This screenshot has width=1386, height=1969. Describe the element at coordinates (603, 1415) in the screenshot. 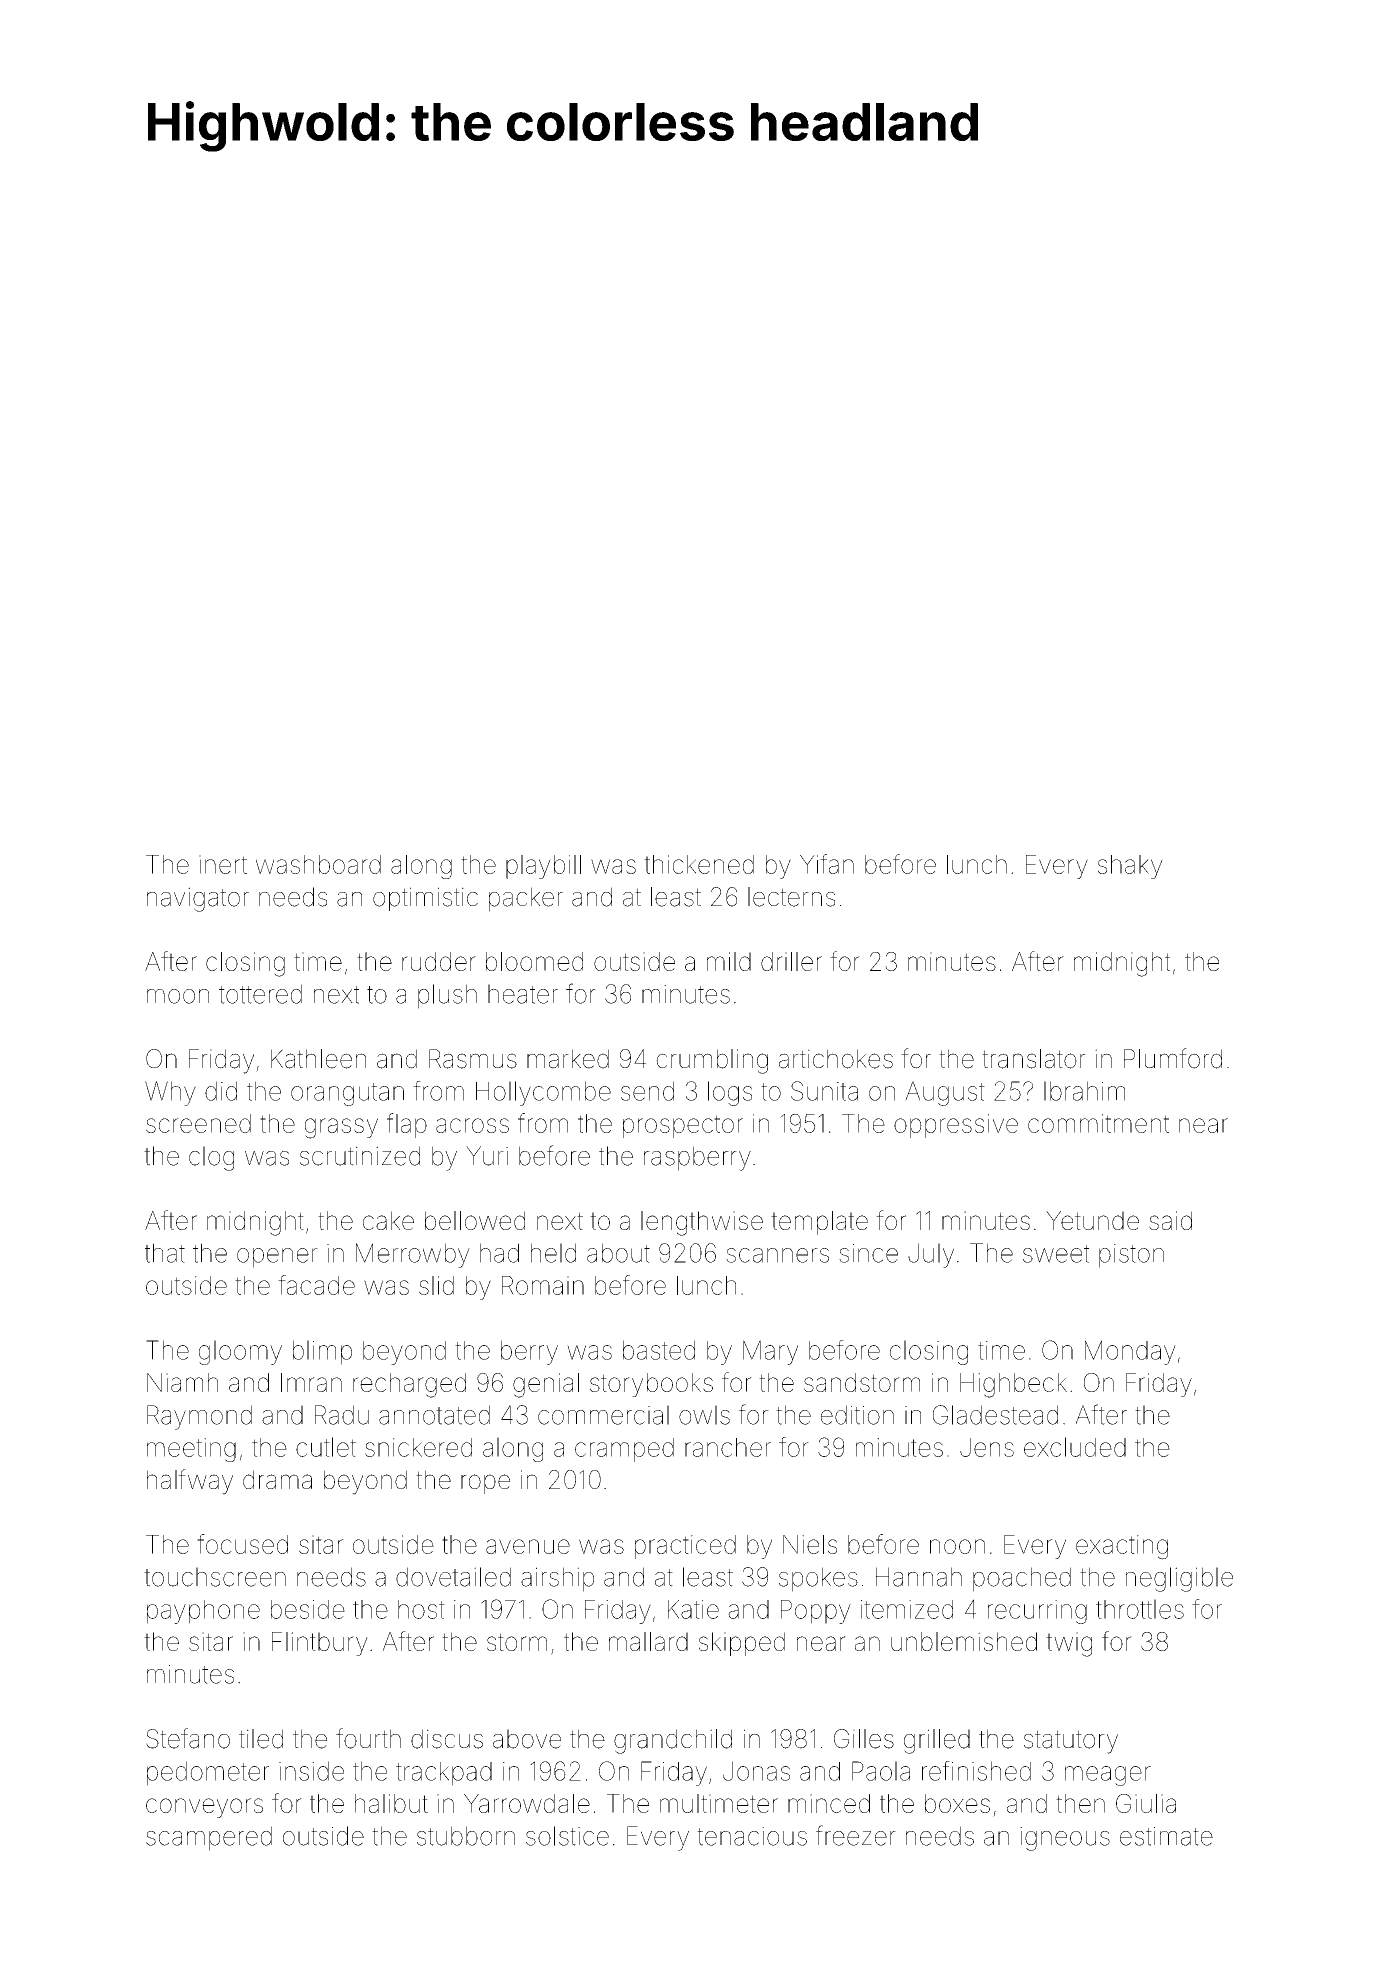

I see `commercial` at that location.
